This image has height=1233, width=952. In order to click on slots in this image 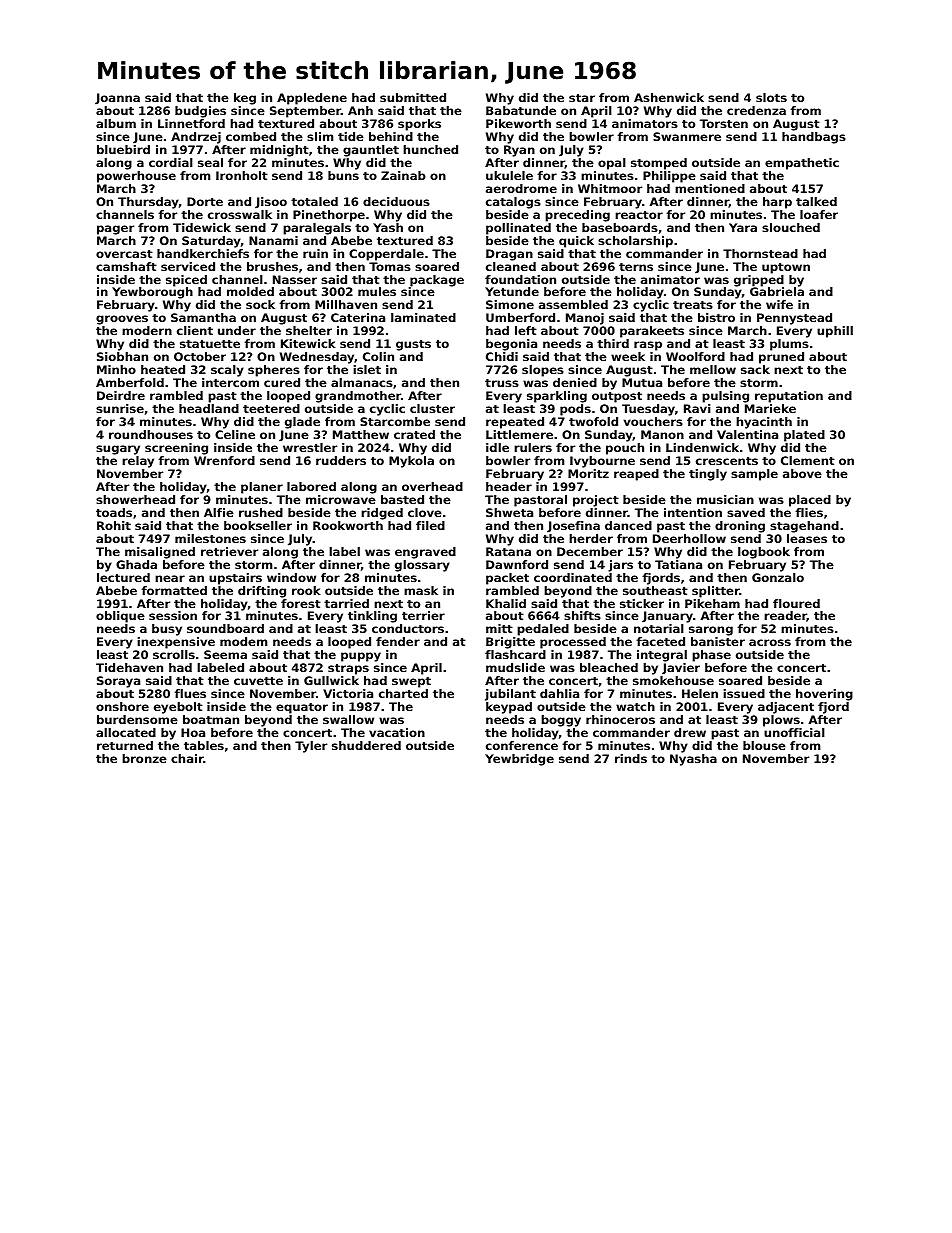, I will do `click(771, 97)`.
